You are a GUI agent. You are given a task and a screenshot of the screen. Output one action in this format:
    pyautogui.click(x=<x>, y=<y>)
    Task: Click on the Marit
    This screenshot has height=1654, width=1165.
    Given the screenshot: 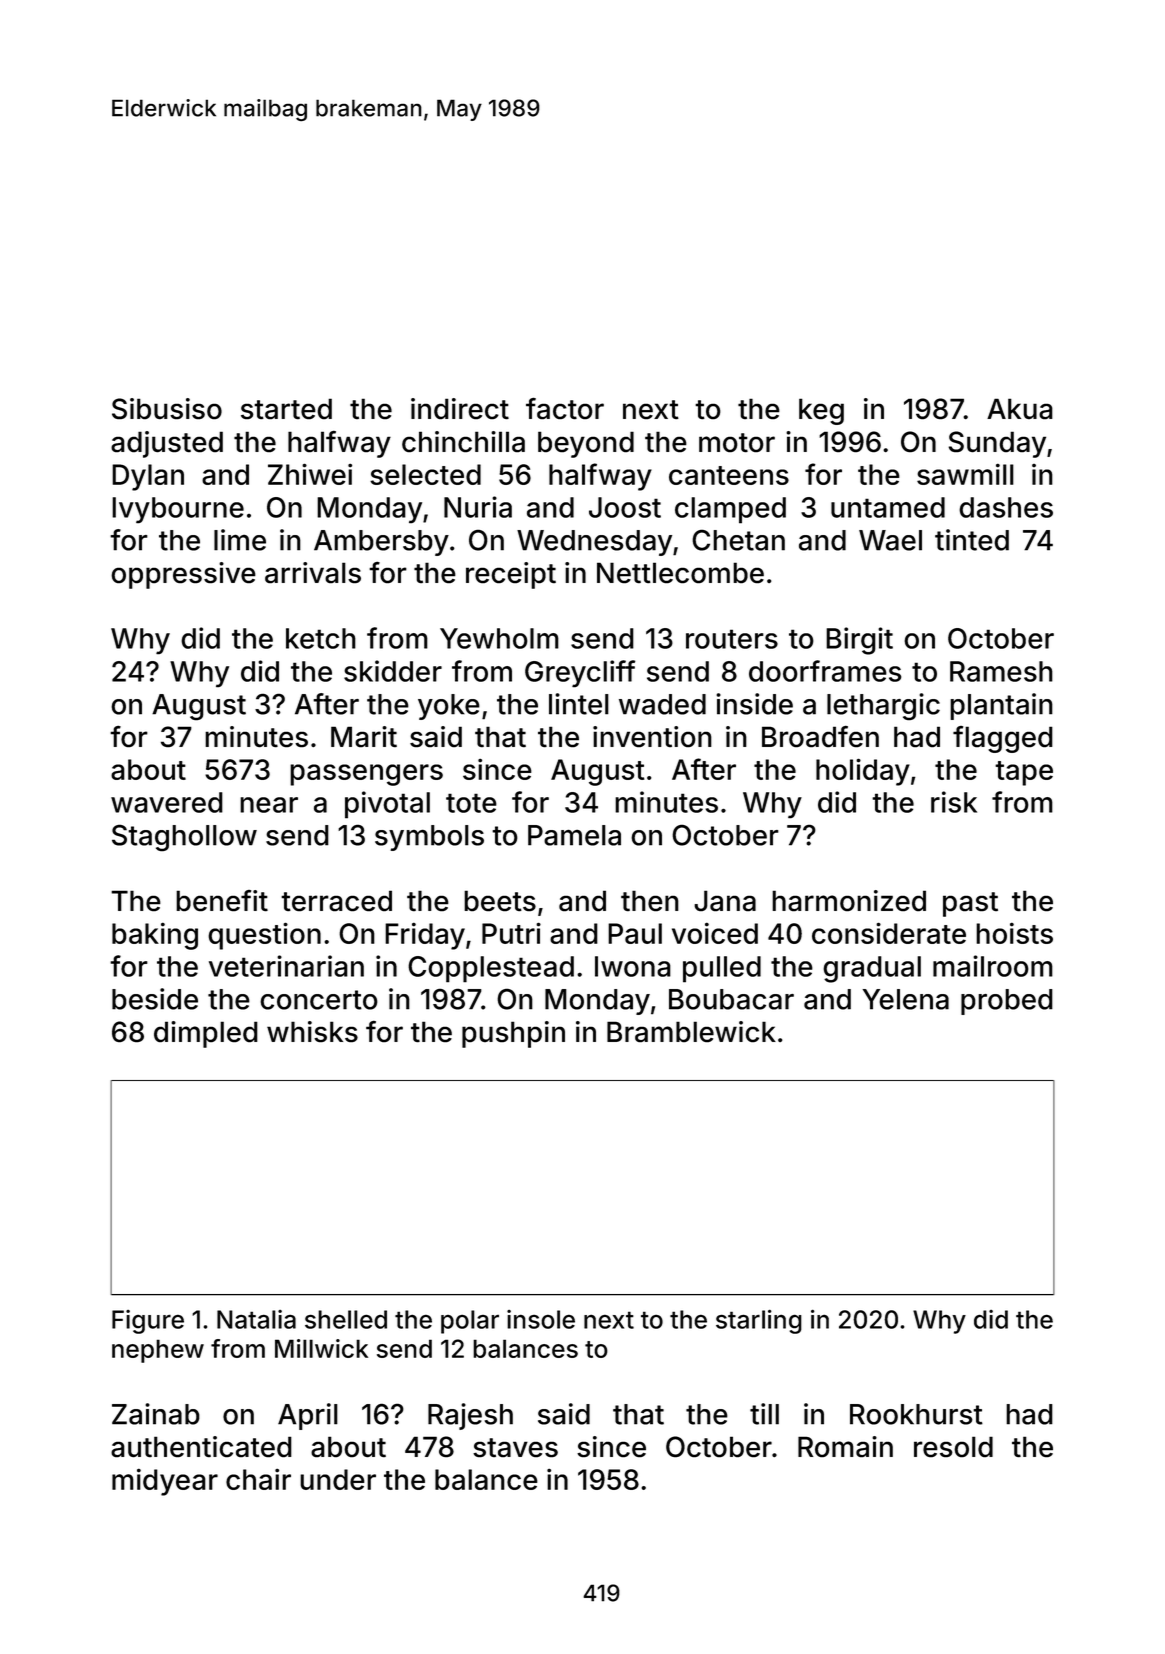 What is the action you would take?
    pyautogui.click(x=364, y=737)
